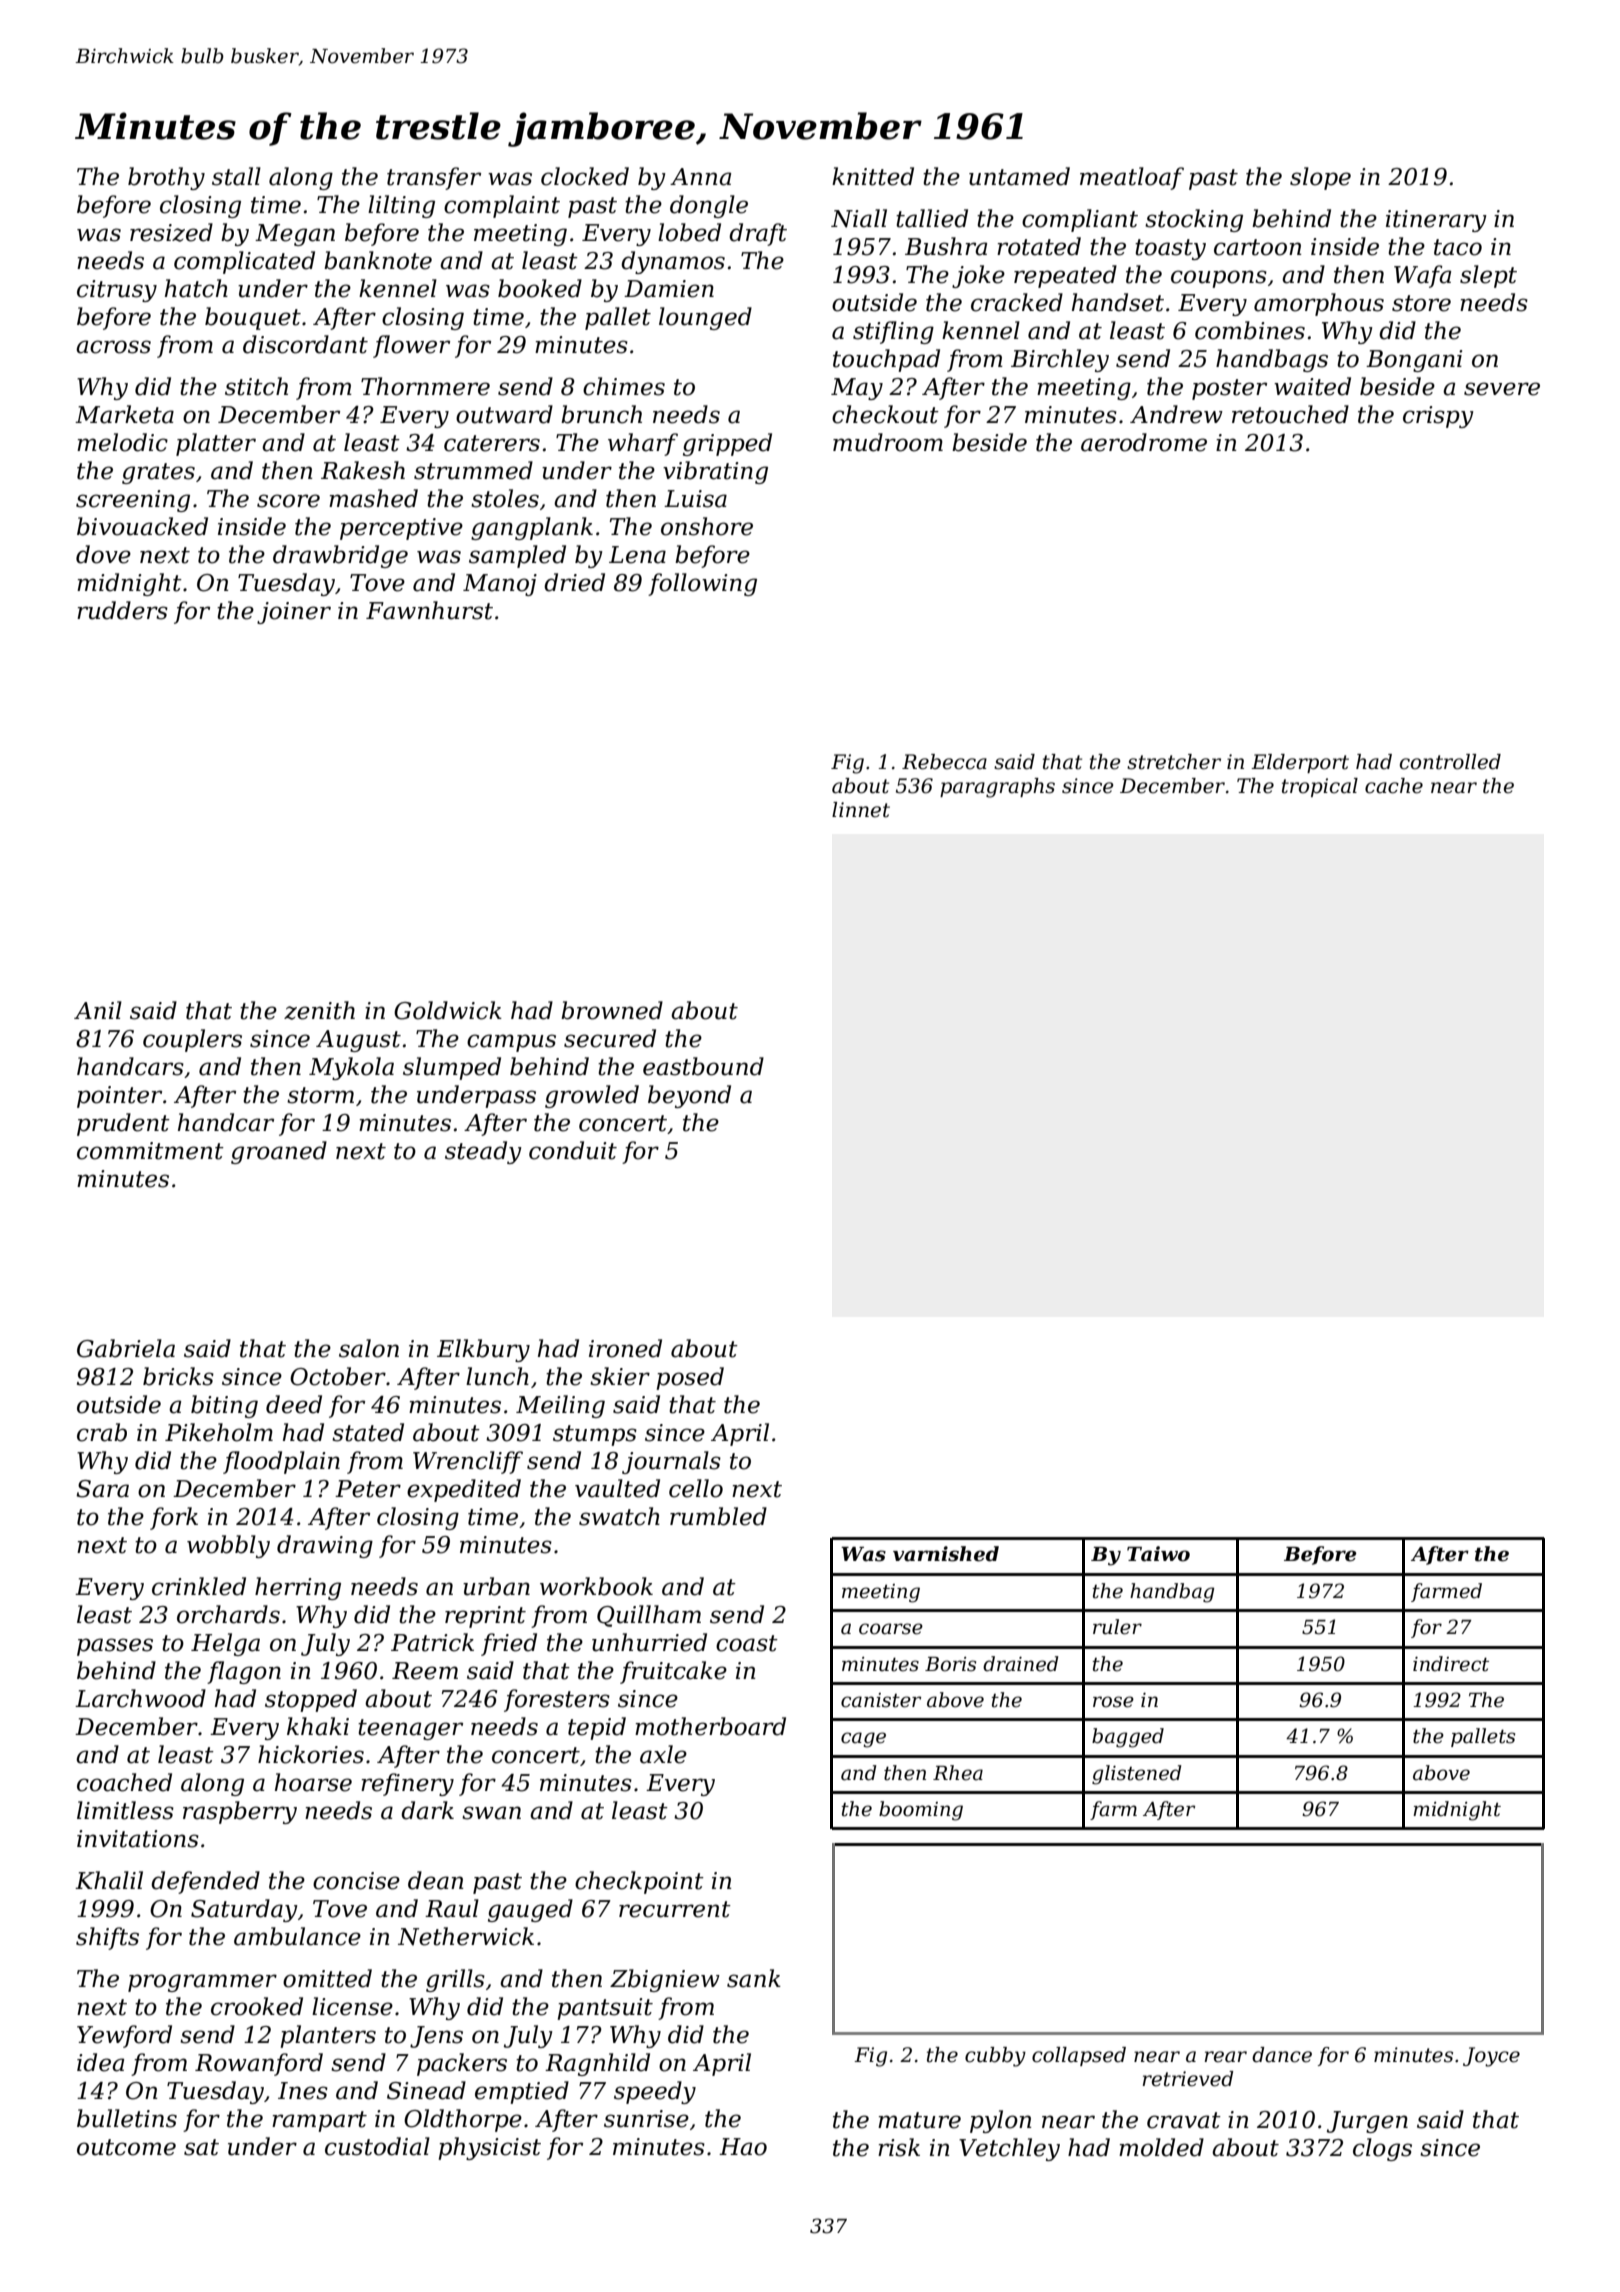 The height and width of the screenshot is (2292, 1620). I want to click on clocked, so click(585, 176).
